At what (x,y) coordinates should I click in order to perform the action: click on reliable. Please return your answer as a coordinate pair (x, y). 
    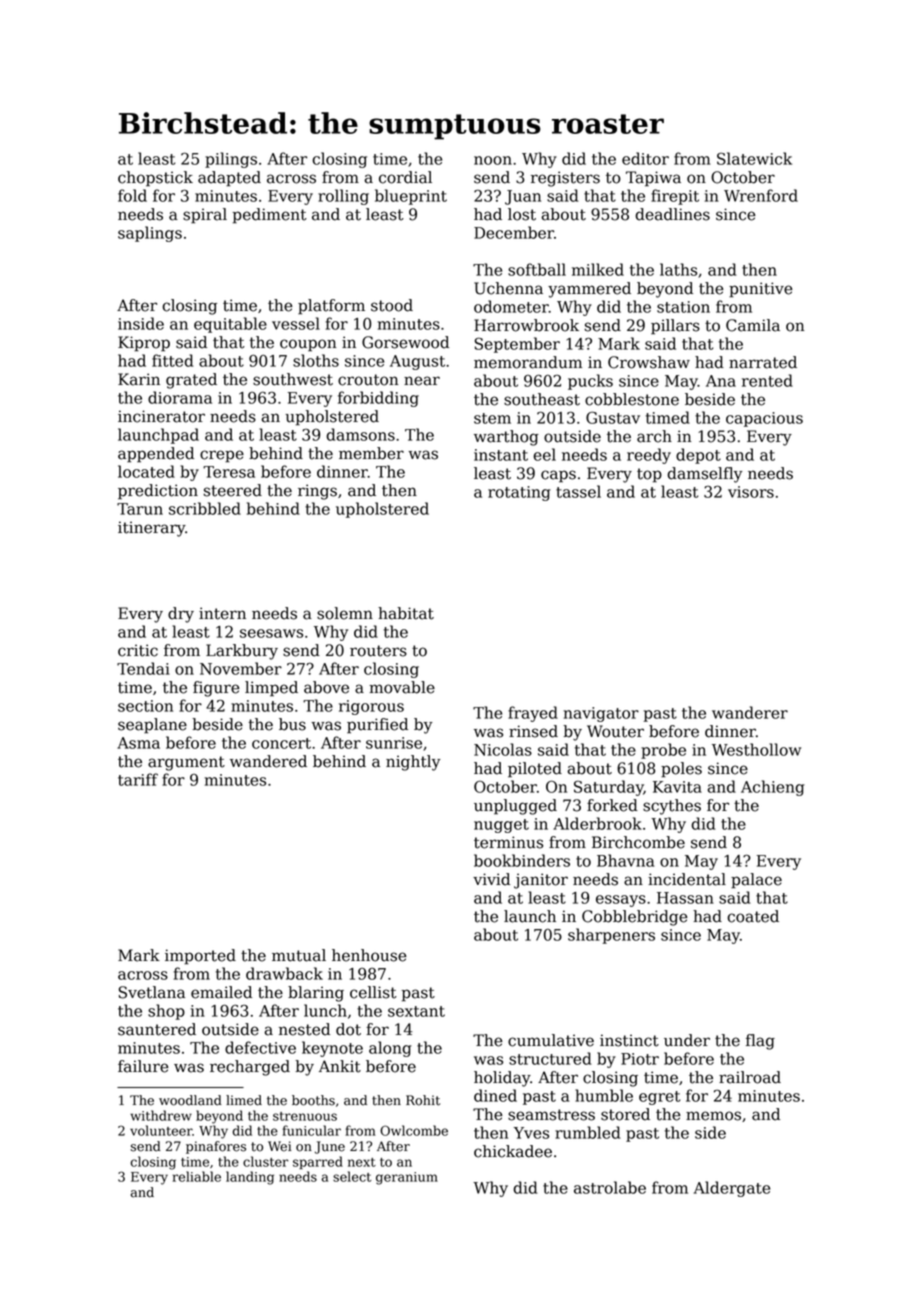
    Looking at the image, I should click on (197, 1176).
